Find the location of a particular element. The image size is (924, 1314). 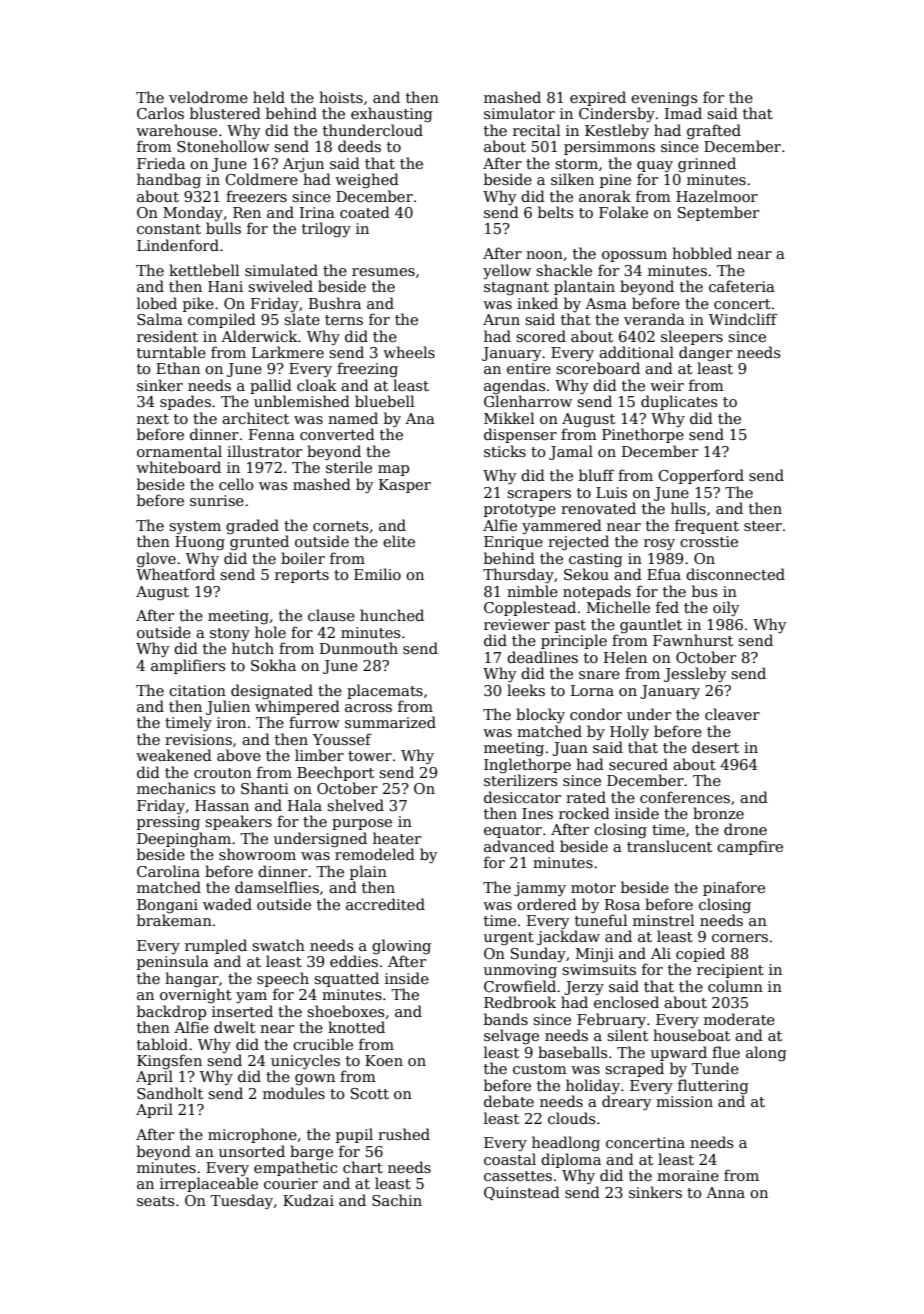

cafeteria is located at coordinates (742, 286).
